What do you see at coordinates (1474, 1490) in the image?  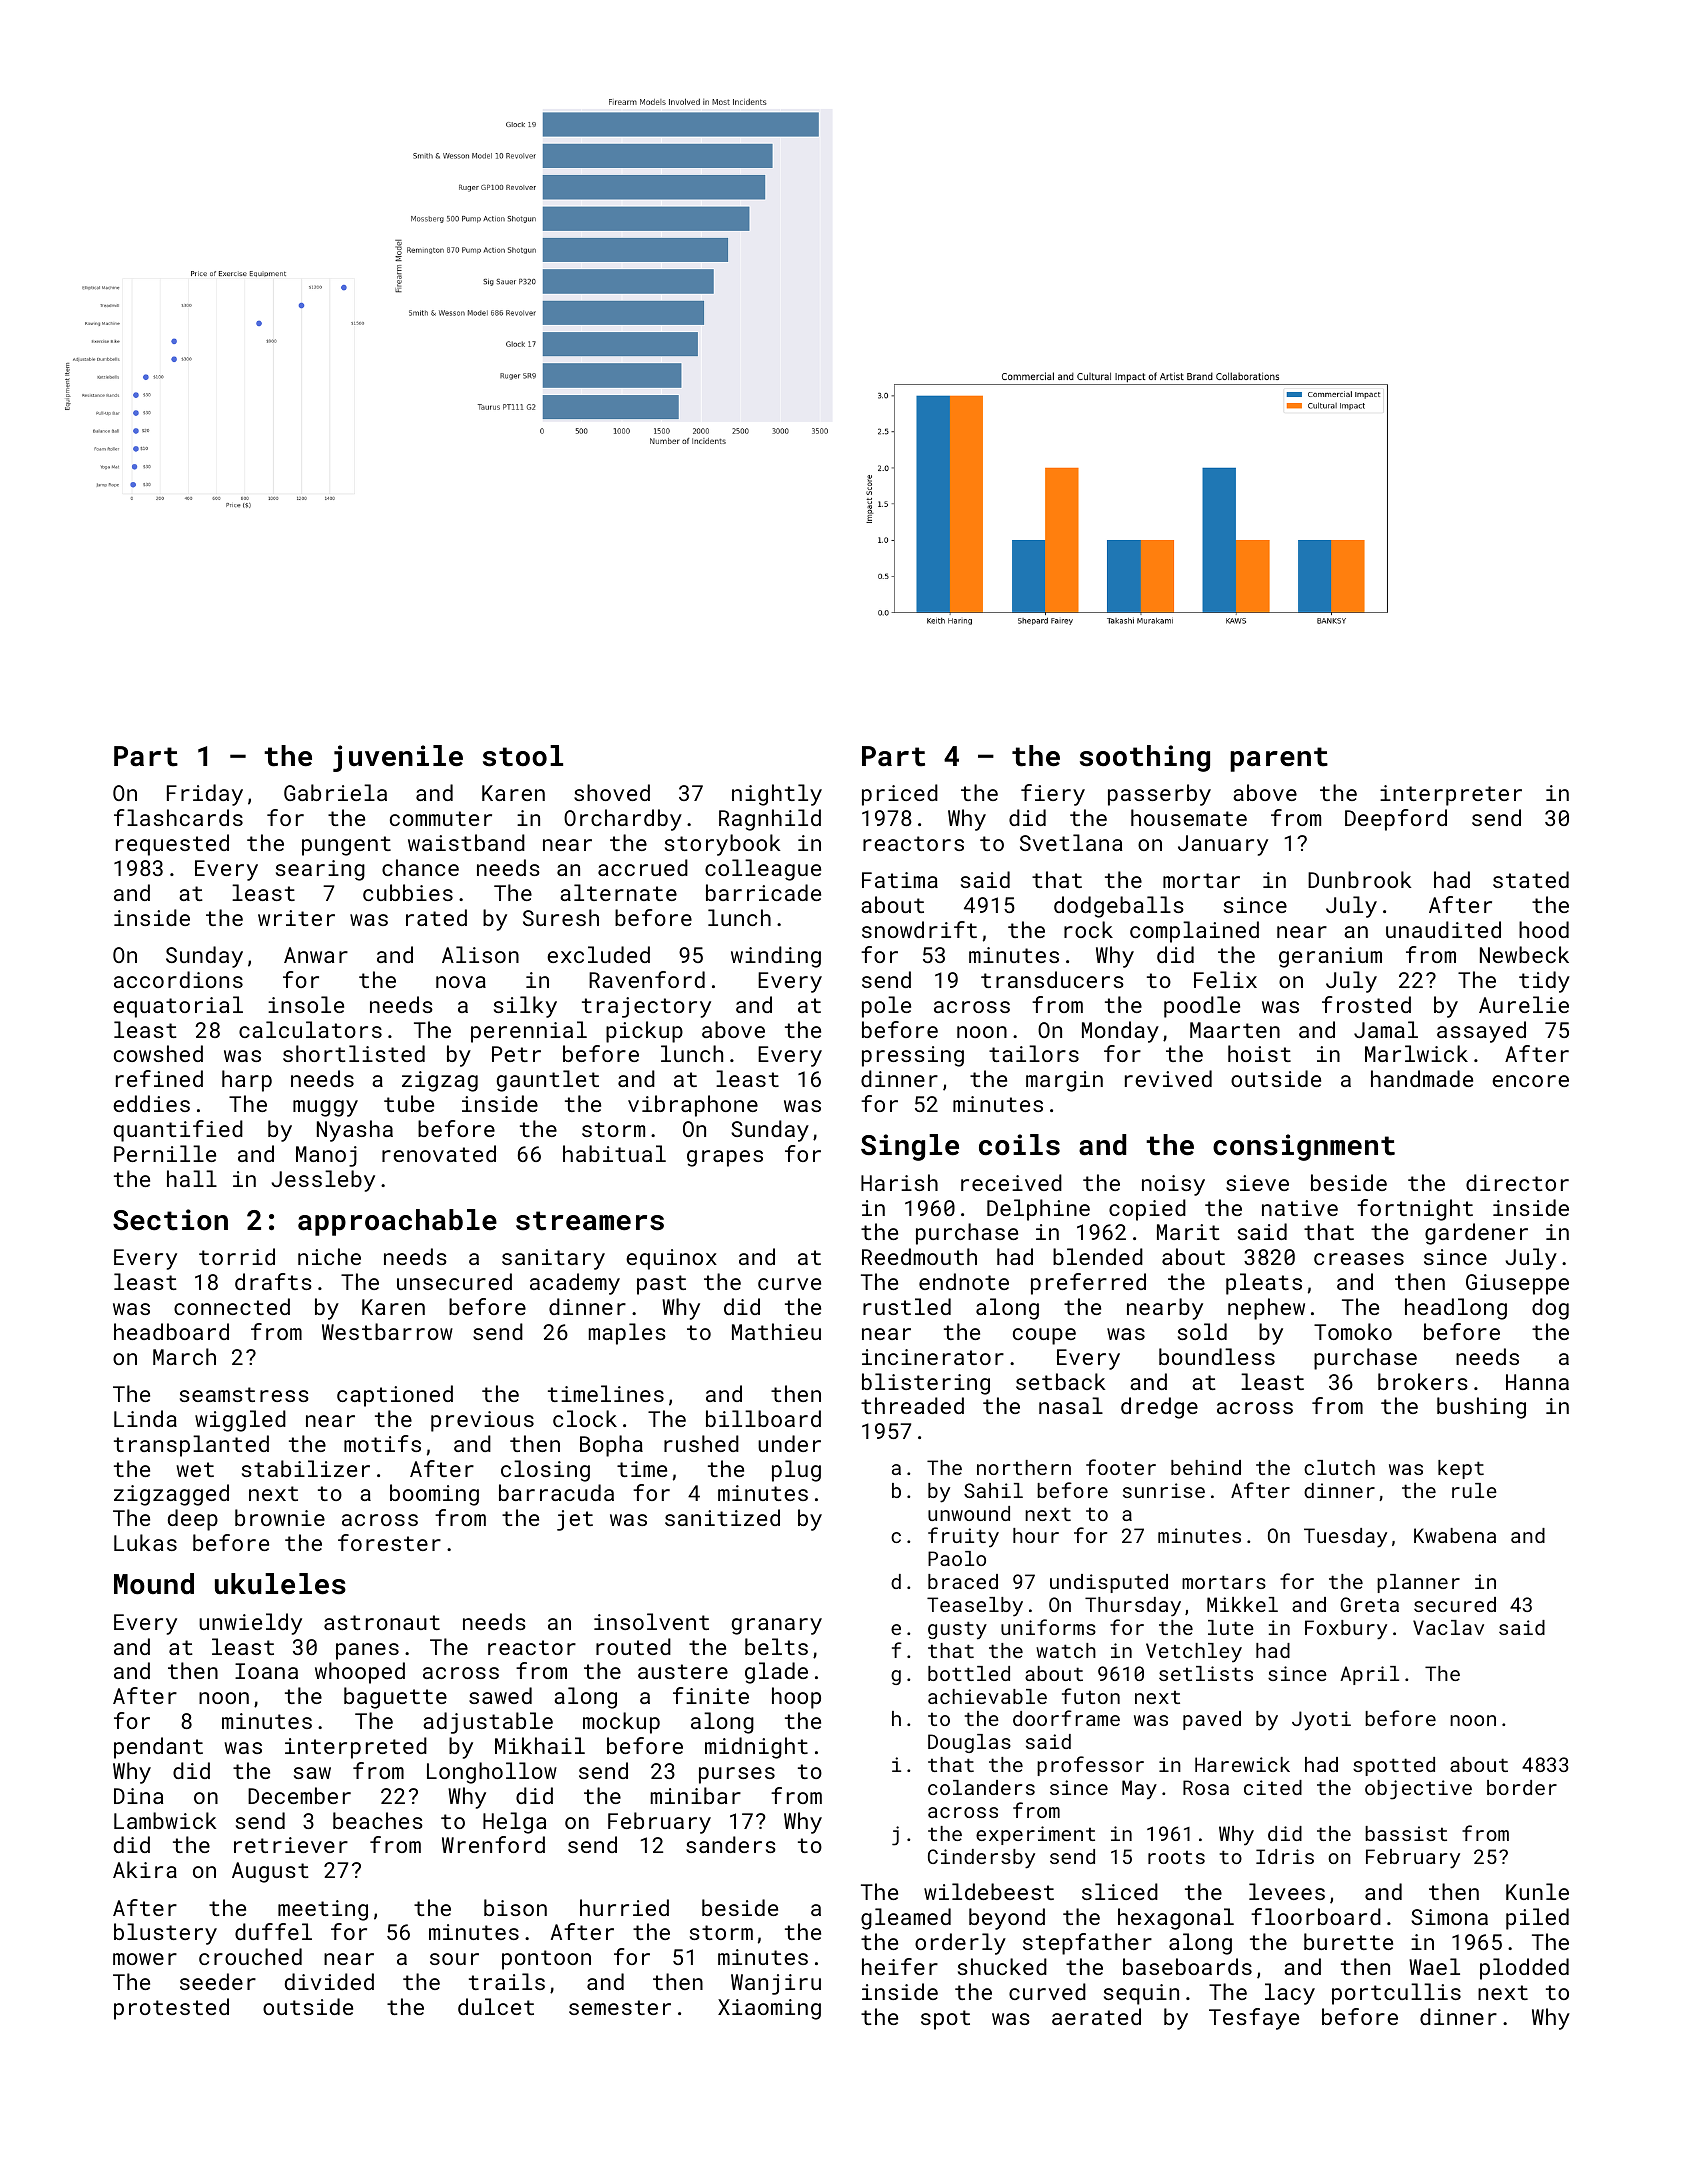 I see `rule` at bounding box center [1474, 1490].
